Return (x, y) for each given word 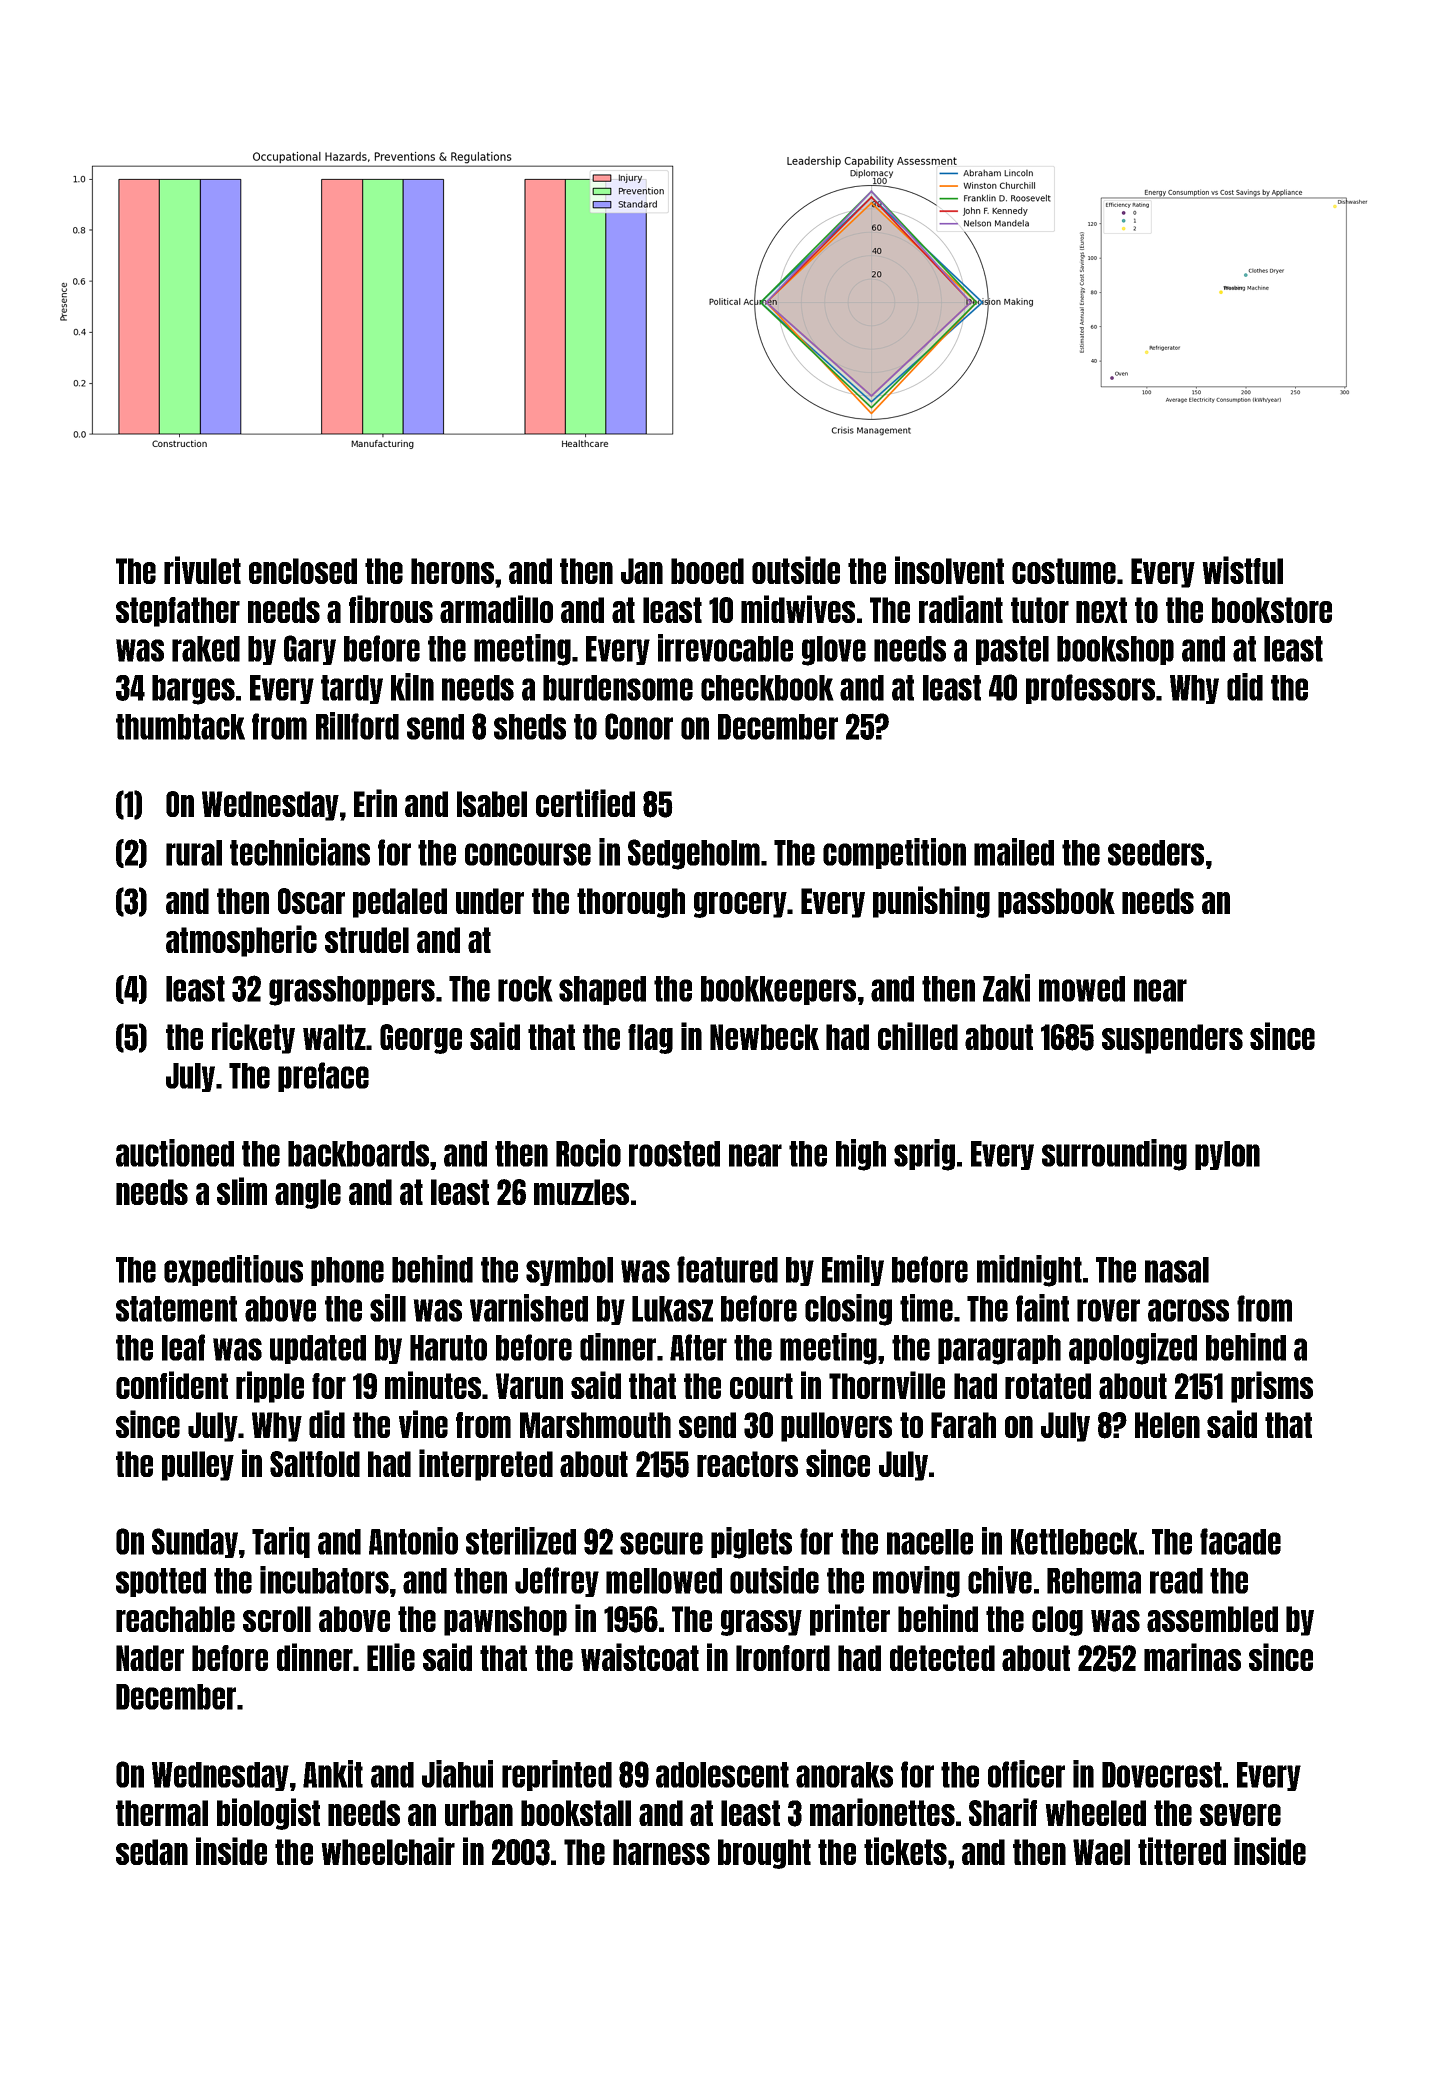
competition (894, 853)
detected (942, 1658)
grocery (740, 905)
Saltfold (315, 1464)
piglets (751, 1543)
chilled (918, 1036)
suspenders (1172, 1039)
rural (194, 853)
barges (193, 690)
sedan (152, 1852)
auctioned (175, 1153)
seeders (1156, 853)
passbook (1056, 903)
